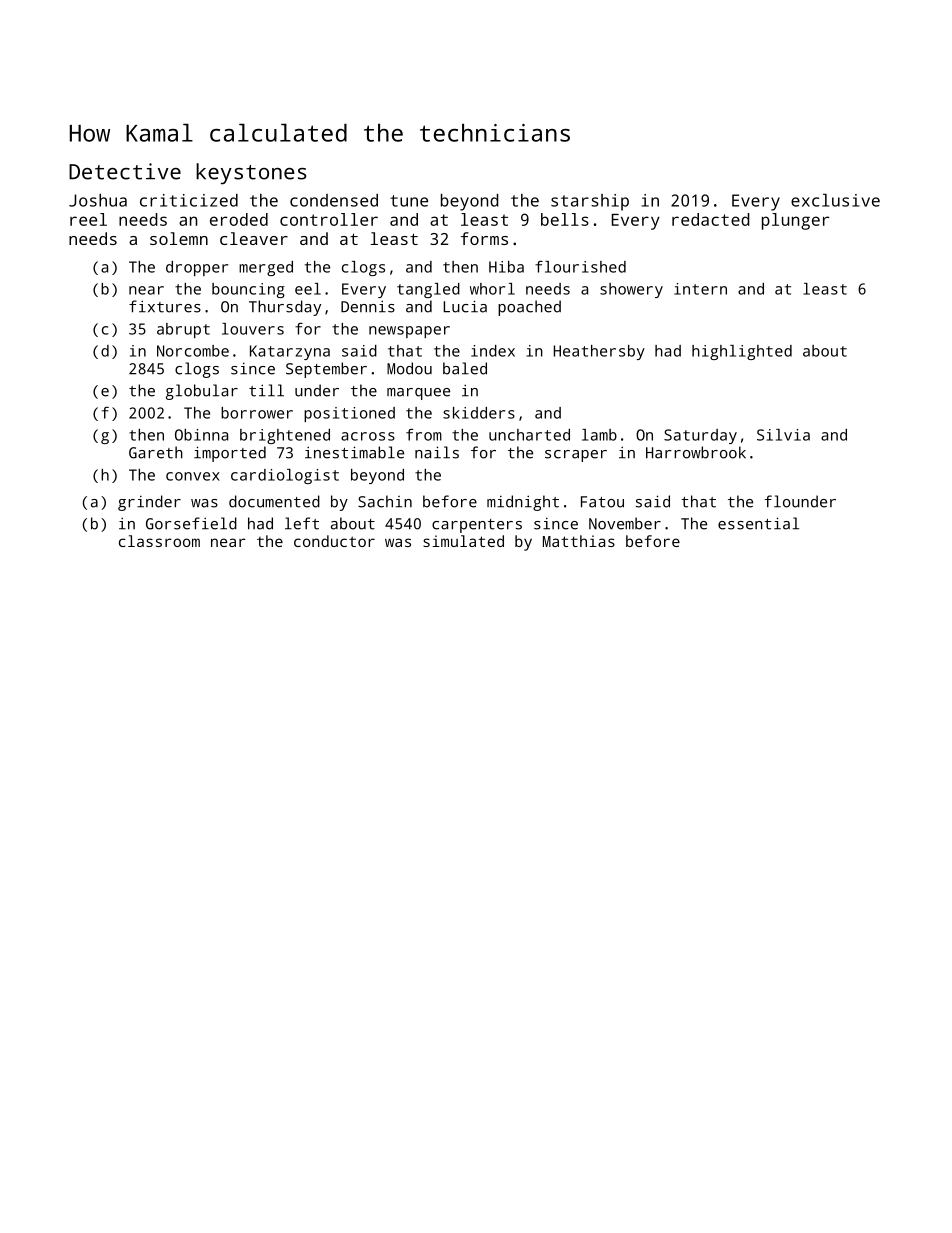  I want to click on Detective, so click(125, 171).
